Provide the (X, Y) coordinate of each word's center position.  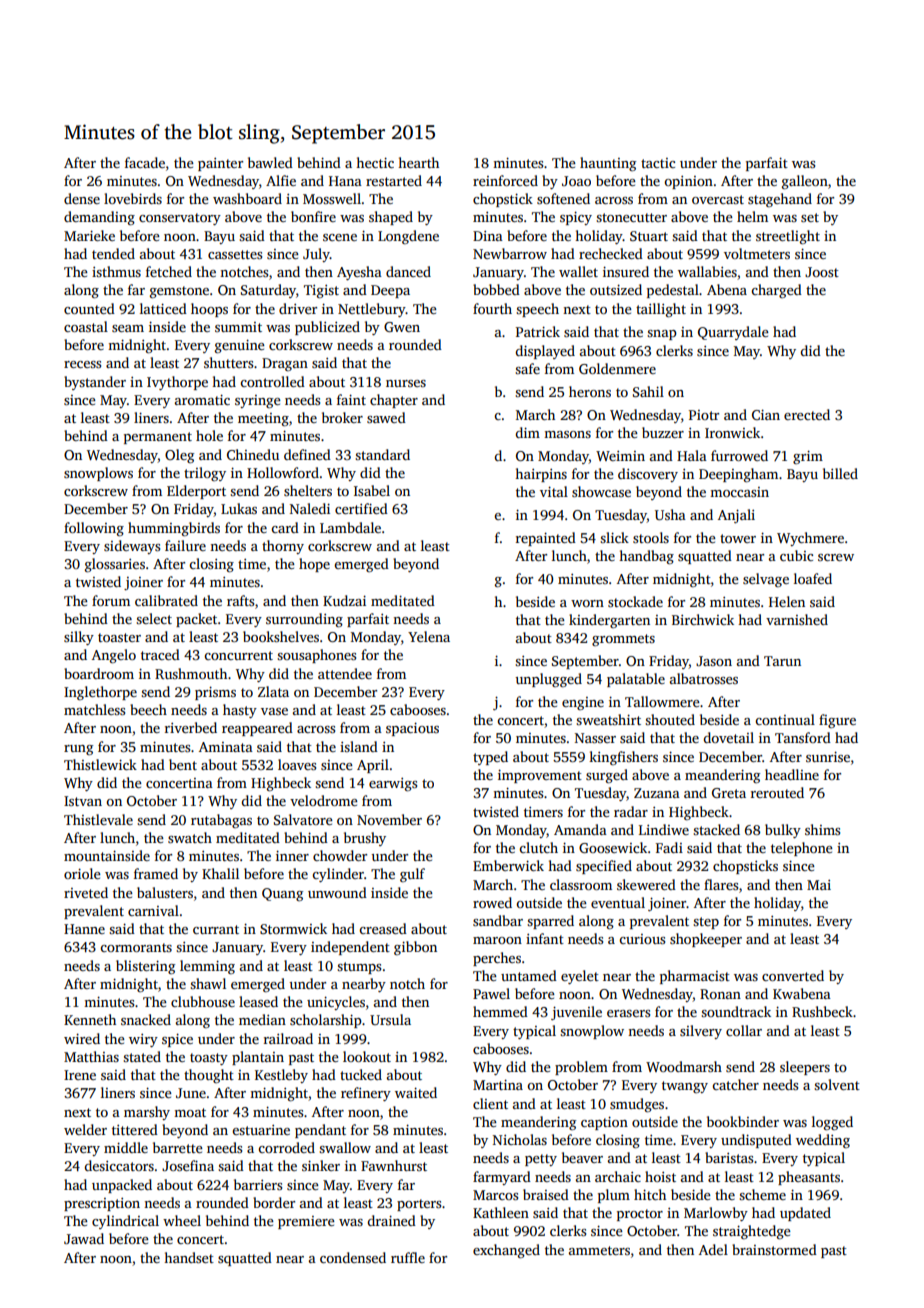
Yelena (429, 636)
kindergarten (609, 621)
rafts (240, 600)
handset (189, 1257)
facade (145, 162)
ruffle (408, 1257)
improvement (540, 776)
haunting (608, 164)
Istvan (83, 801)
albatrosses (704, 678)
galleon (805, 182)
